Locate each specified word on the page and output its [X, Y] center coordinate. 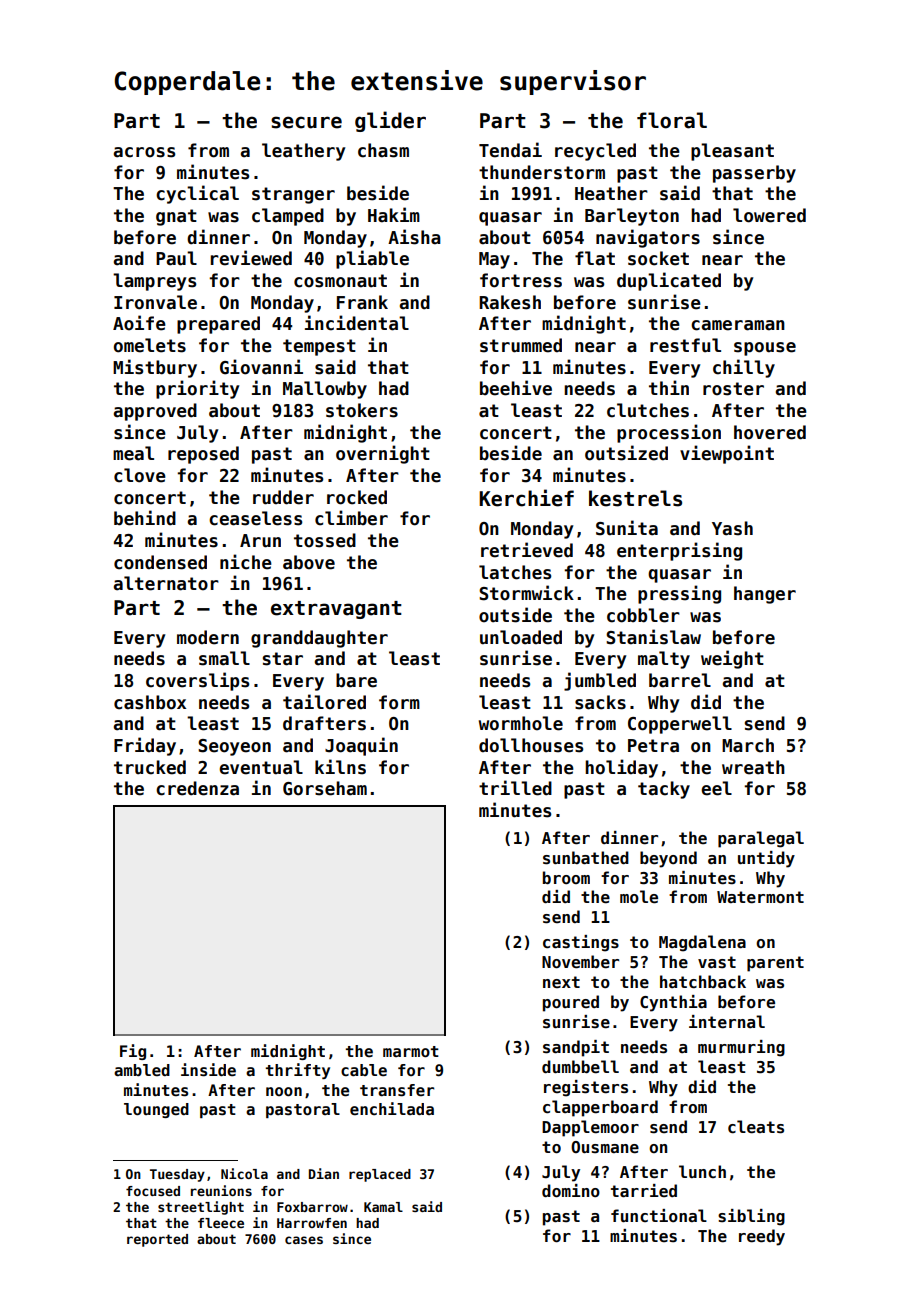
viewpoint [727, 454]
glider [390, 121]
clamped [288, 217]
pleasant [732, 152]
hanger [765, 595]
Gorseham [325, 788]
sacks [600, 702]
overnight [383, 454]
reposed [203, 455]
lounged [156, 1110]
